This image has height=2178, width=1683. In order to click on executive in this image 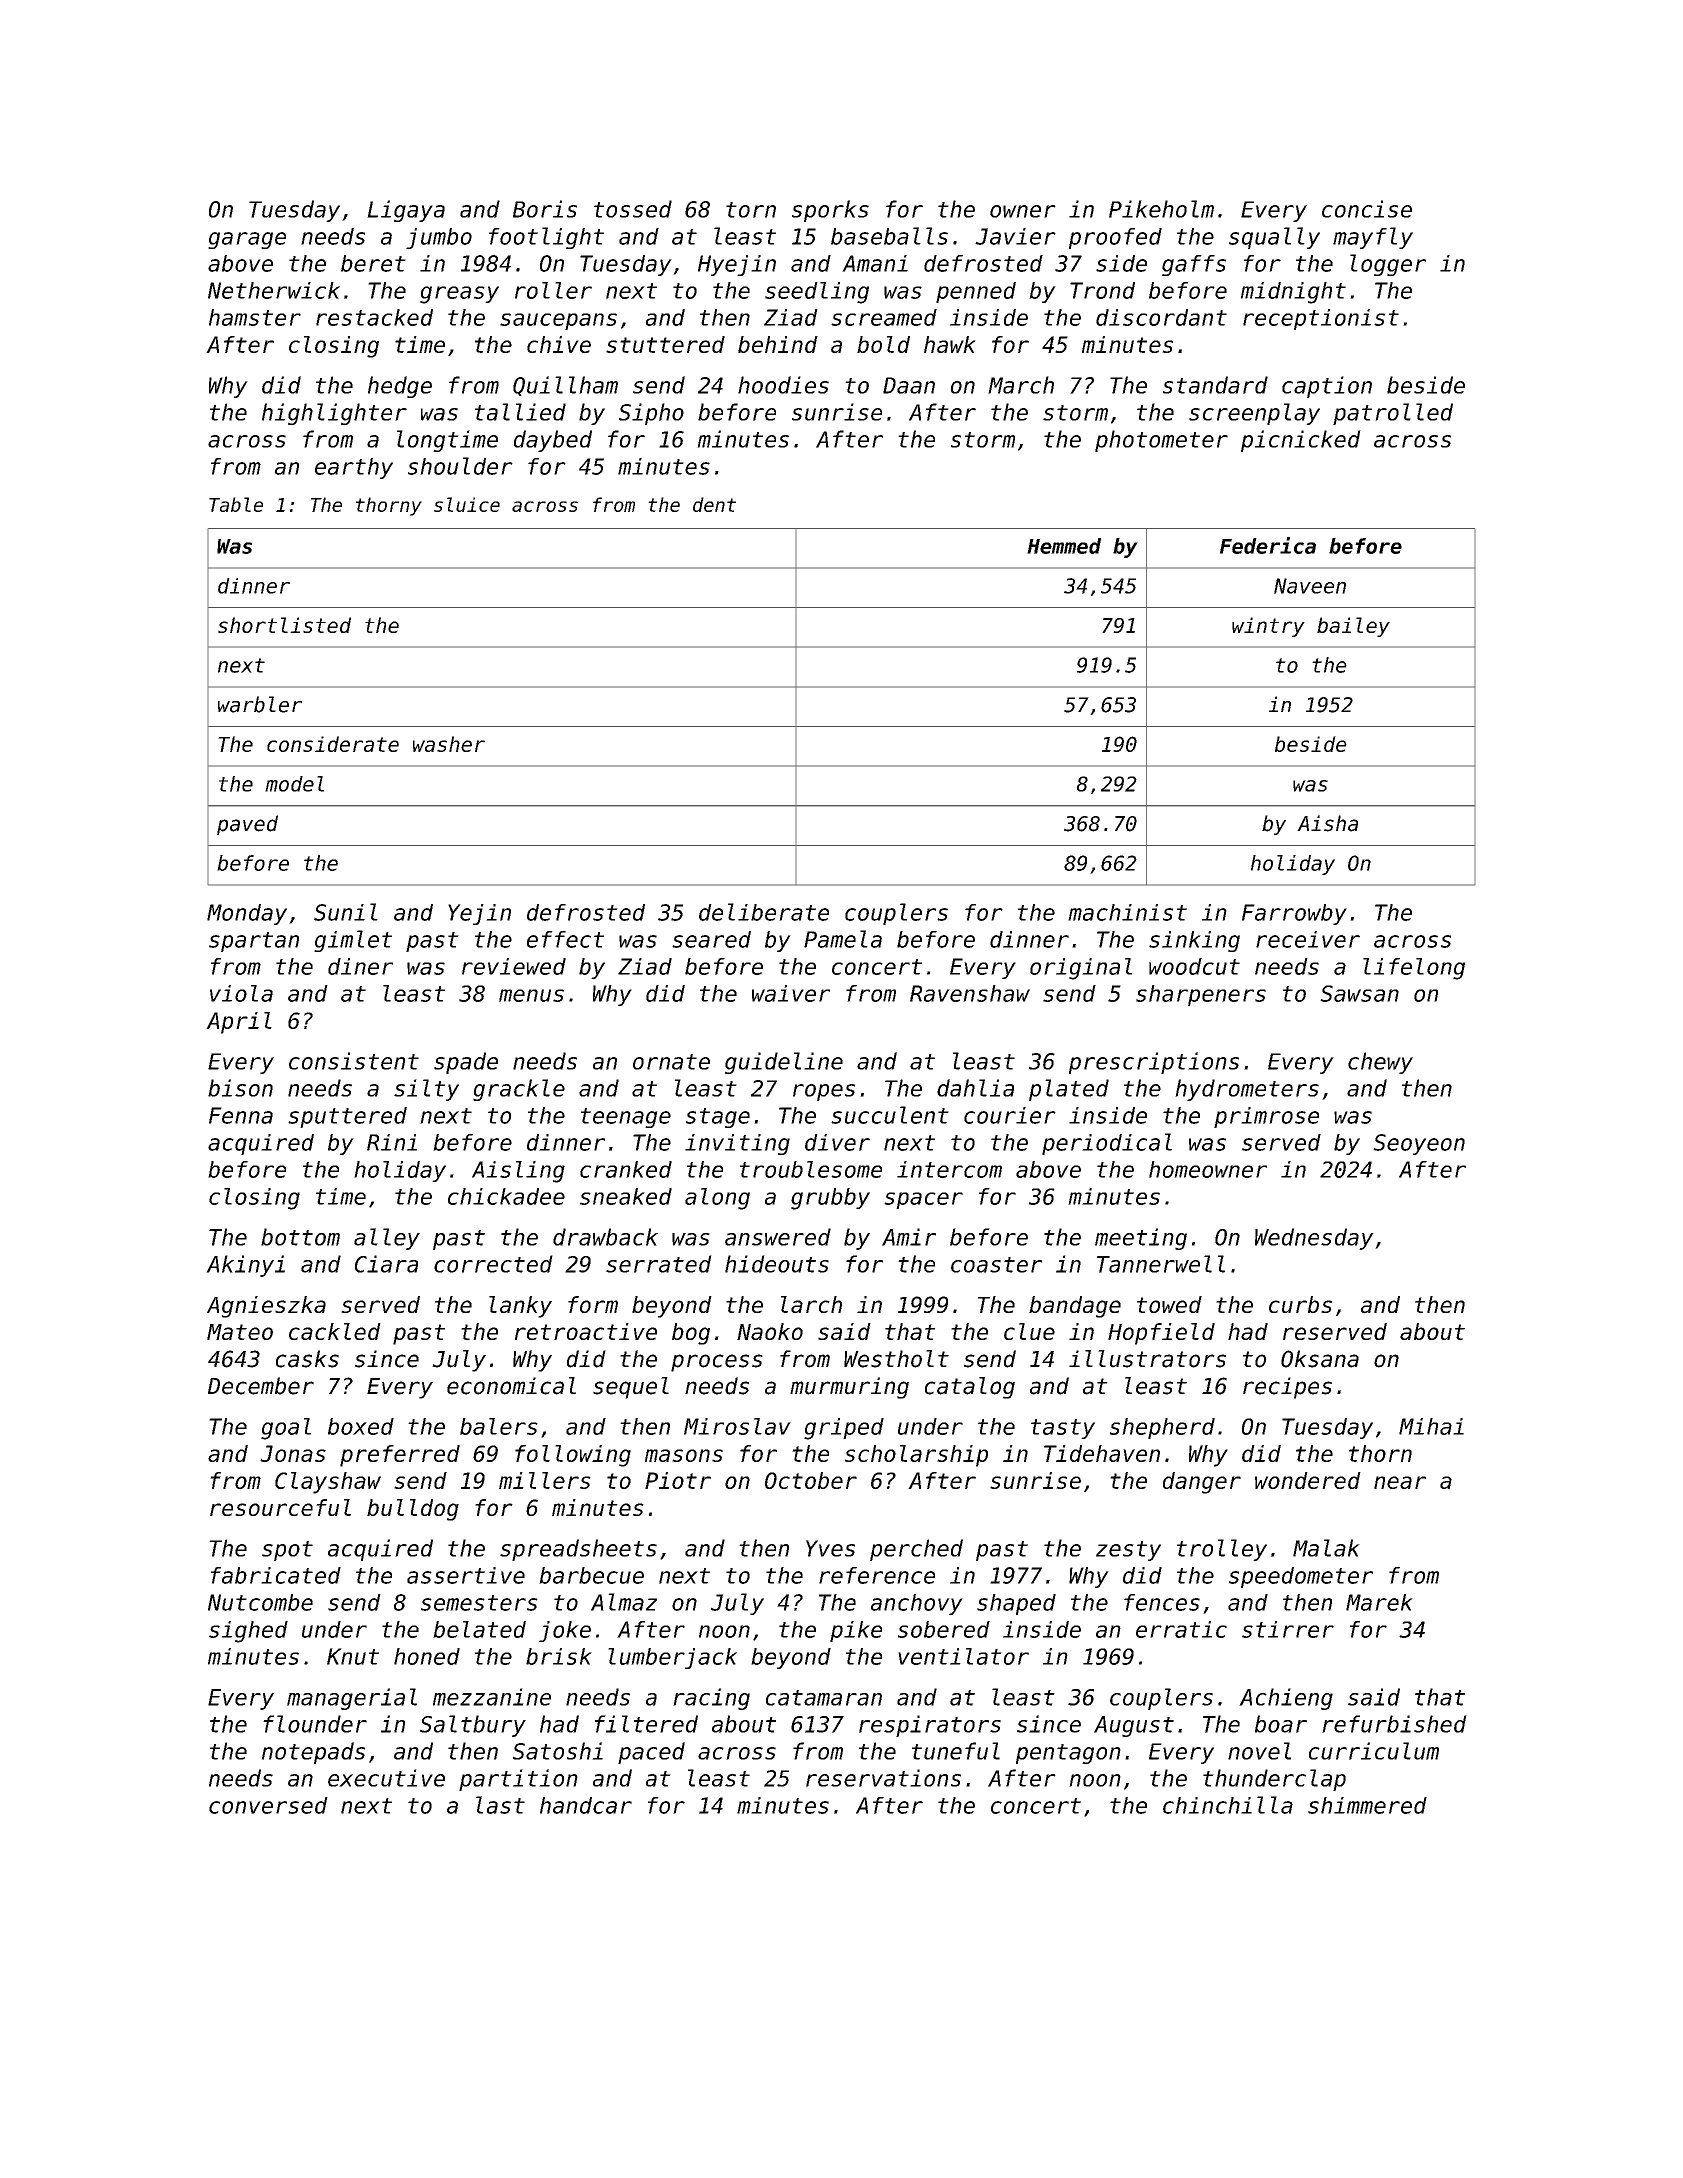, I will do `click(386, 1778)`.
